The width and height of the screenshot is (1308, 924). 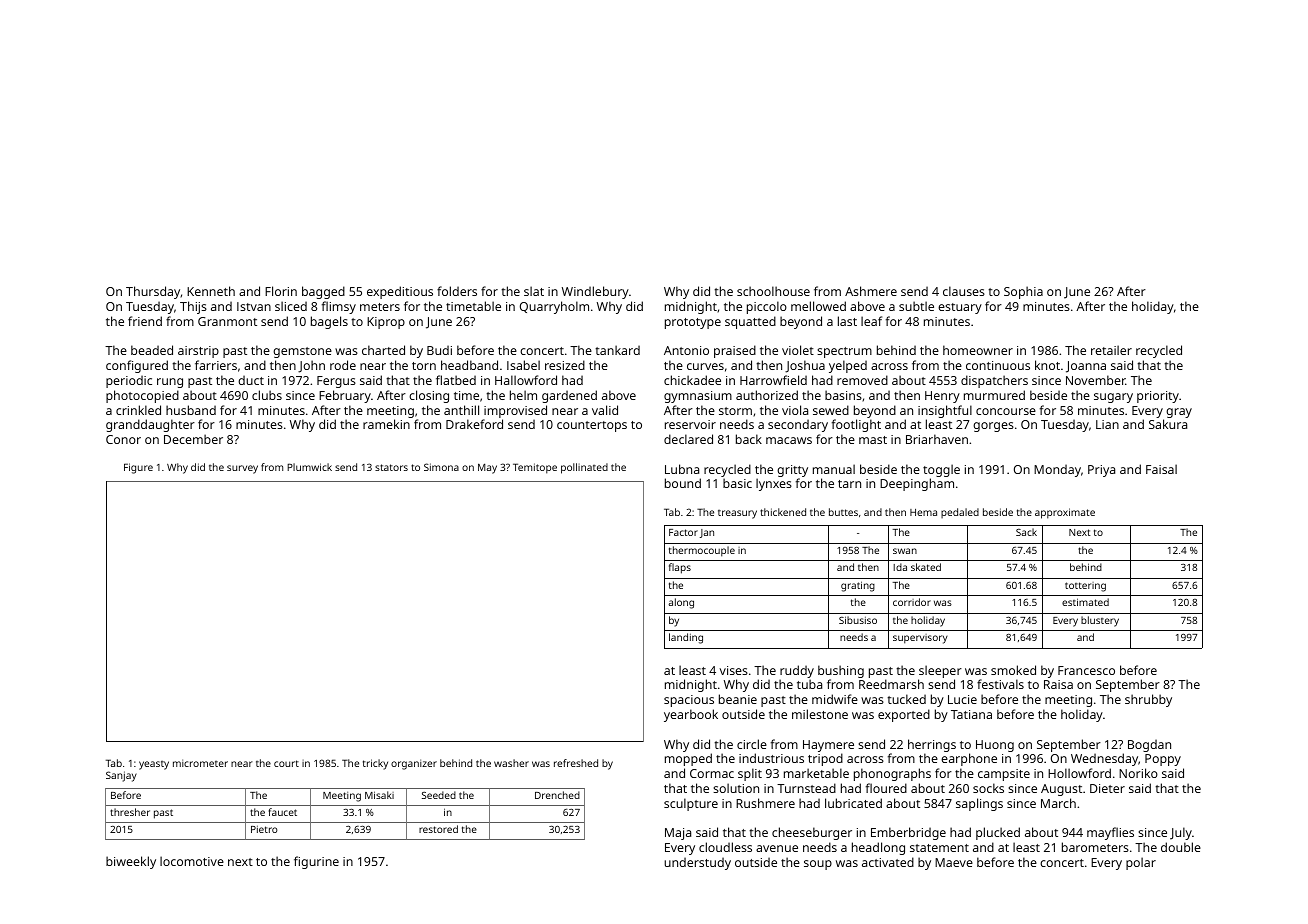 What do you see at coordinates (691, 804) in the screenshot?
I see `sculpture` at bounding box center [691, 804].
